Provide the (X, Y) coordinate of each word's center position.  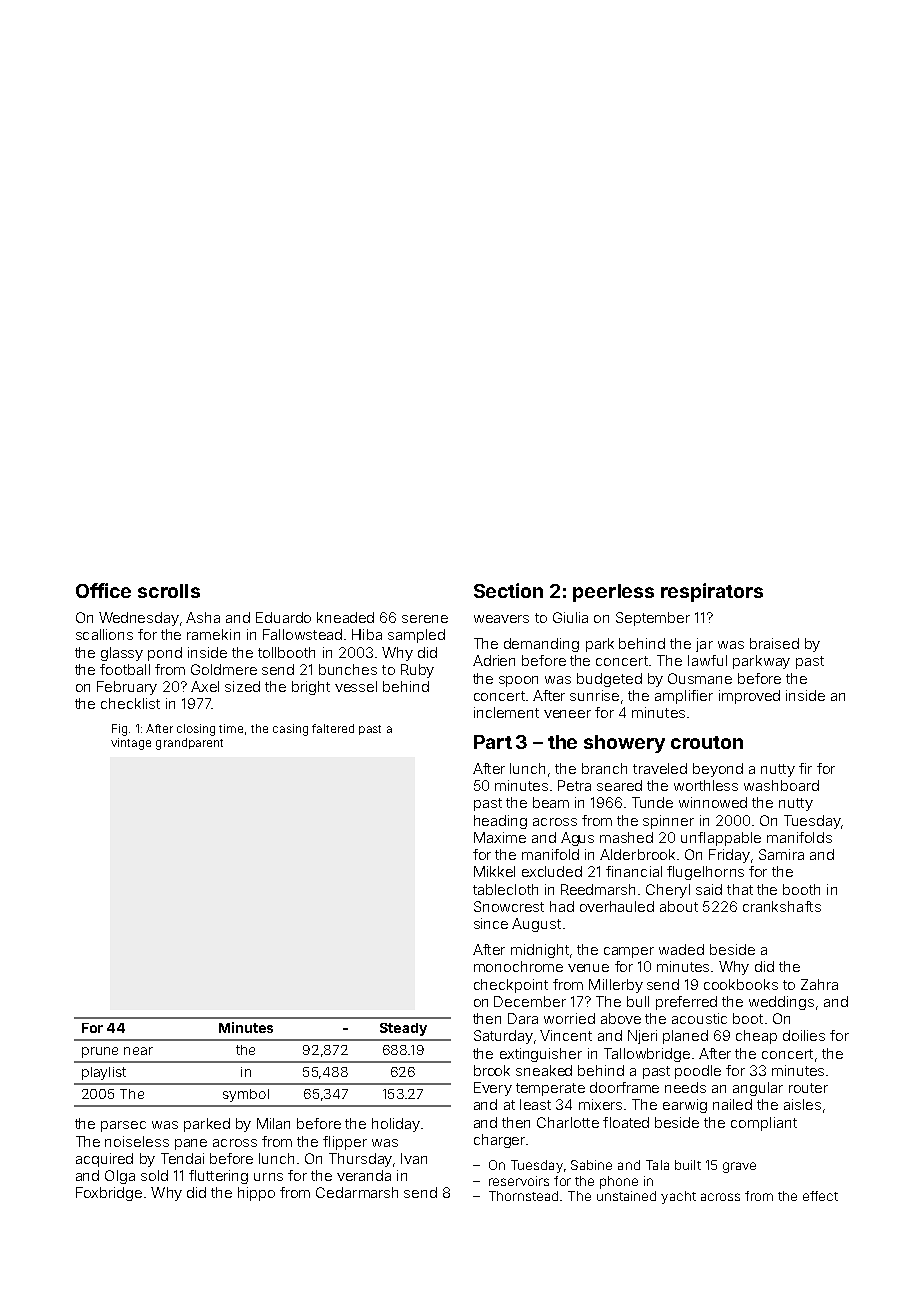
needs (685, 1087)
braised (774, 643)
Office (103, 590)
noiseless (137, 1141)
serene (425, 619)
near (138, 1051)
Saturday (503, 1037)
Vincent (566, 1035)
